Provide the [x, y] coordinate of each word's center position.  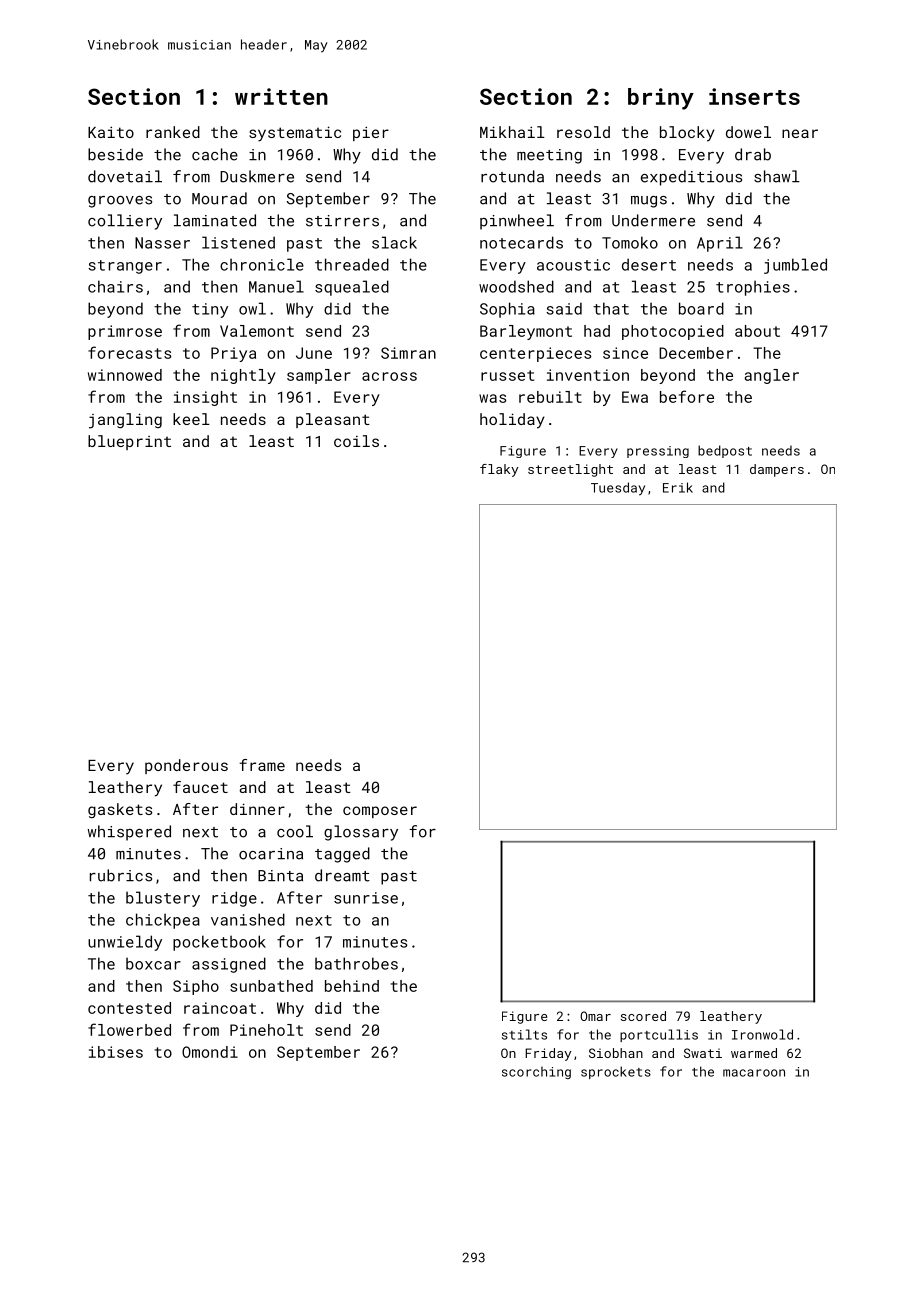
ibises [116, 1052]
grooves [120, 202]
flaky [499, 470]
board [701, 308]
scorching [536, 1072]
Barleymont [526, 332]
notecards [521, 242]
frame [262, 765]
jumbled [795, 266]
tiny [210, 310]
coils [356, 441]
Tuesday [618, 489]
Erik [678, 487]
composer [380, 812]
